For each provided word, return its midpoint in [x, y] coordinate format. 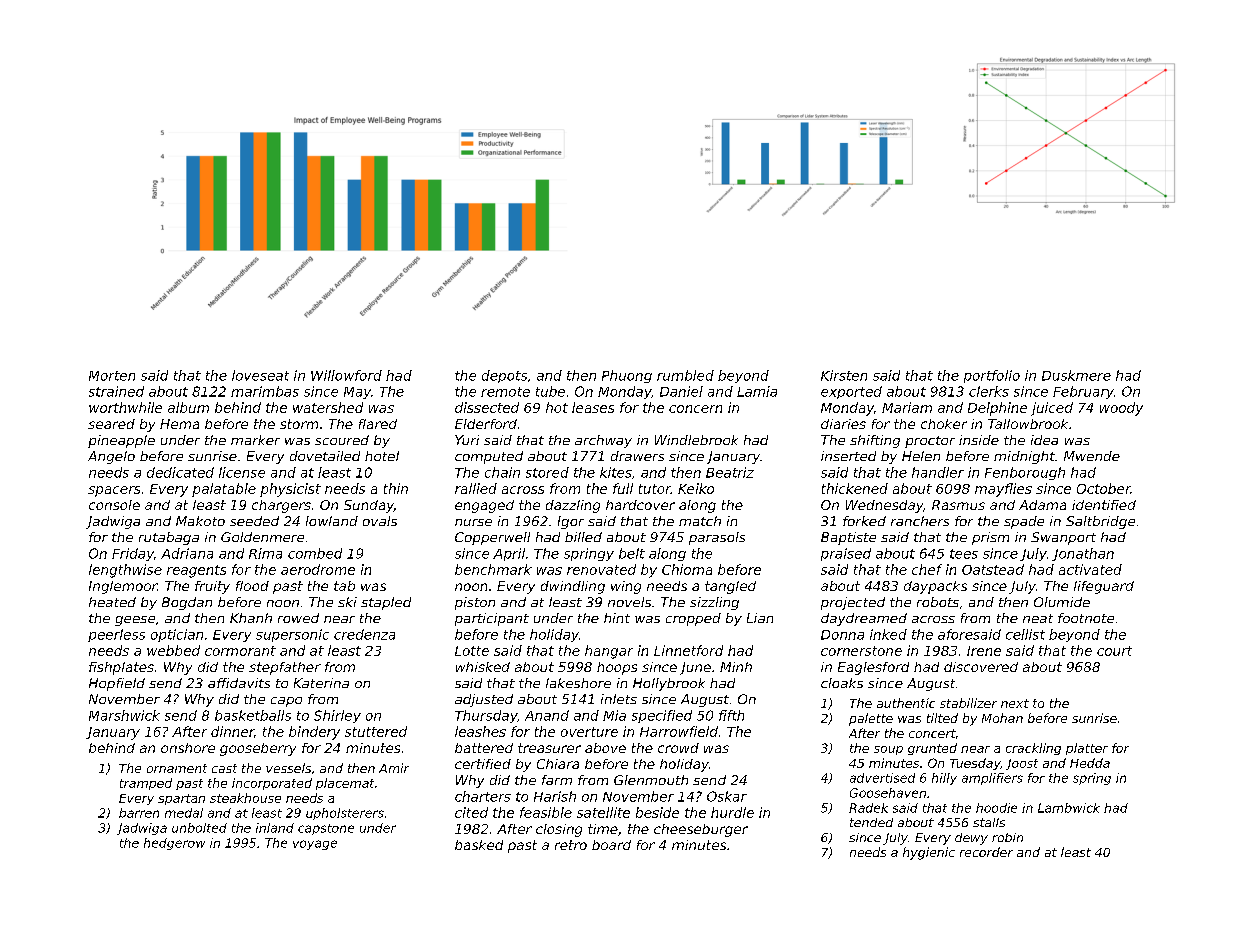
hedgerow [174, 844]
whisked [483, 667]
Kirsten [844, 375]
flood [252, 586]
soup [888, 750]
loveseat [260, 375]
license [242, 472]
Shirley [337, 716]
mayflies [1003, 490]
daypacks [935, 587]
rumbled [685, 375]
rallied [476, 488]
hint [617, 618]
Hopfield [117, 684]
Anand [547, 715]
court [1114, 651]
